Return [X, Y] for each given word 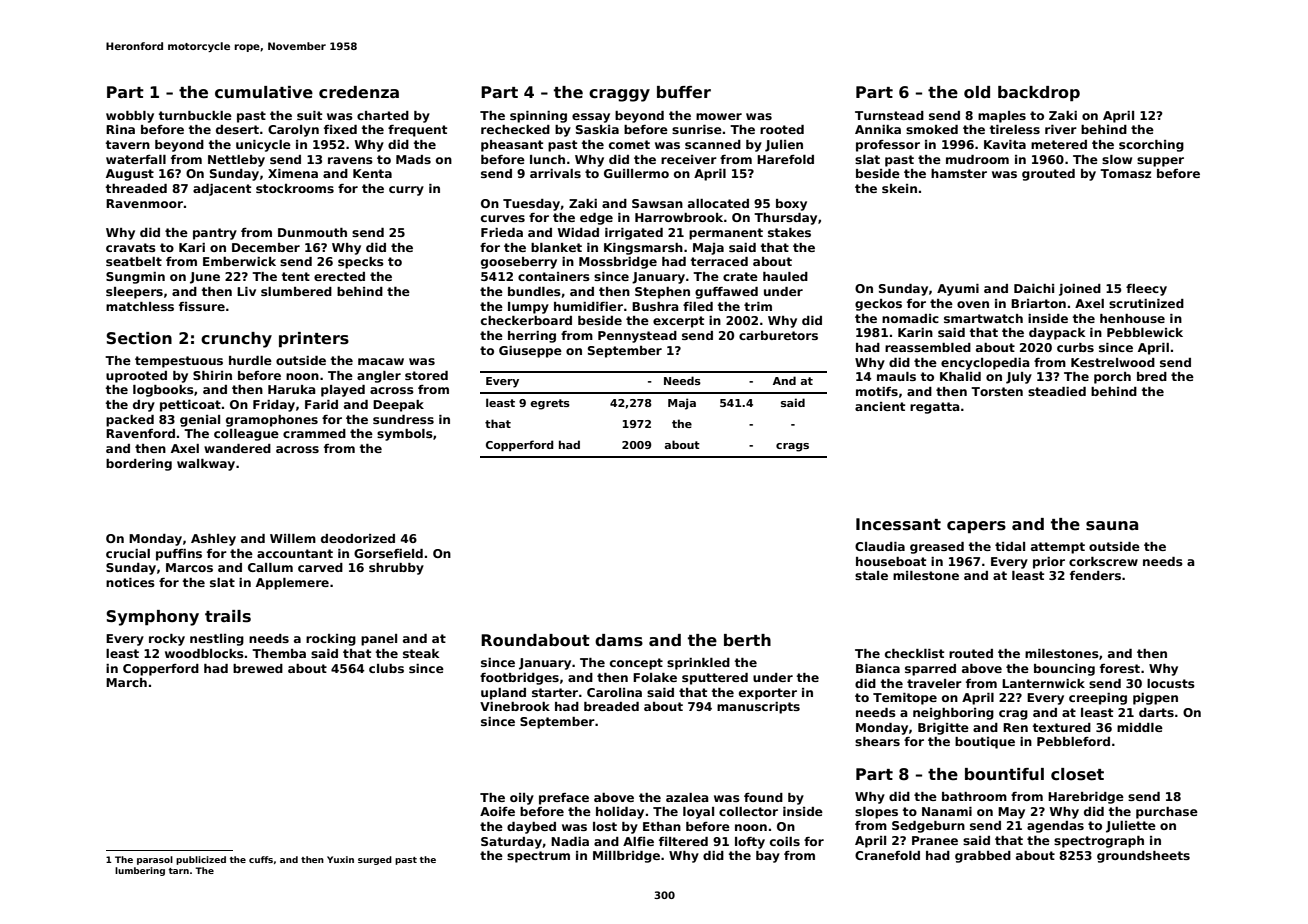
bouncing [1064, 670]
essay [591, 118]
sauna [1112, 526]
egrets [550, 404]
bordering [139, 465]
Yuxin [340, 859]
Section [139, 338]
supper [1160, 162]
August [130, 175]
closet [1077, 774]
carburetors [778, 335]
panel [379, 640]
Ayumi [958, 290]
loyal [698, 813]
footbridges [519, 679]
